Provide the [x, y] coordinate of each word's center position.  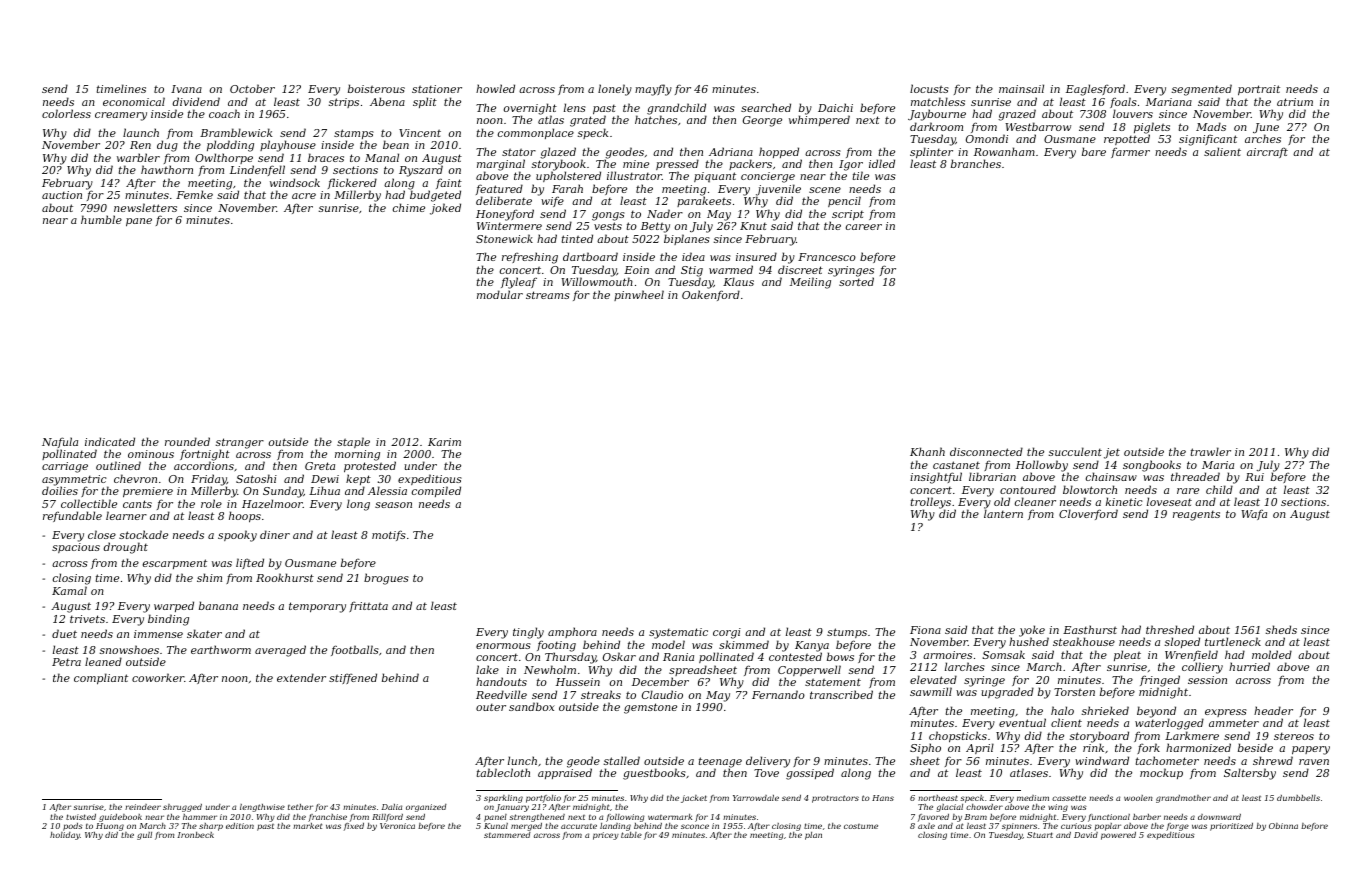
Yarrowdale [756, 798]
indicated [110, 441]
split [425, 102]
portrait [1259, 90]
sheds [1281, 629]
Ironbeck [195, 835]
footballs [355, 650]
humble [101, 219]
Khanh [927, 451]
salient [1222, 151]
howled [495, 88]
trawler [1211, 451]
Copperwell [809, 670]
